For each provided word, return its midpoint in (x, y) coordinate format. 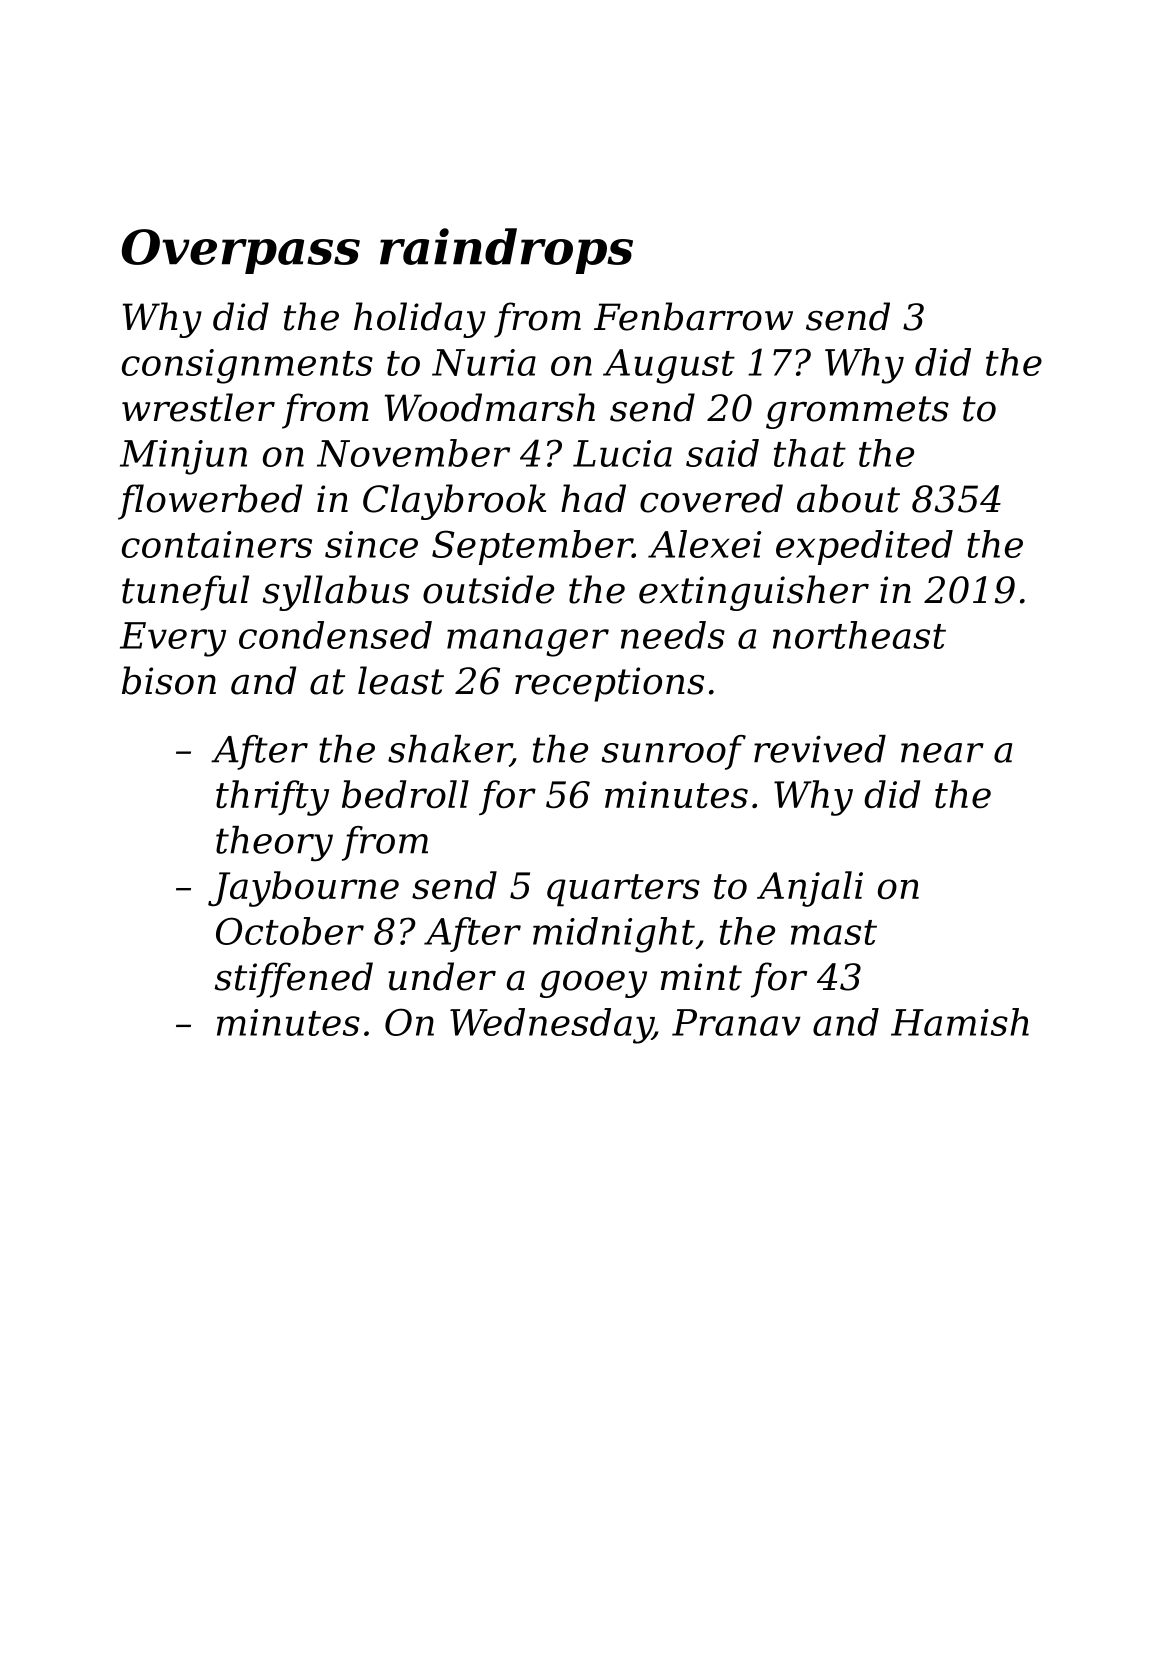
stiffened (293, 980)
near (942, 753)
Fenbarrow (693, 316)
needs (673, 635)
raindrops (506, 251)
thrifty (272, 798)
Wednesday (551, 1026)
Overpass (241, 251)
